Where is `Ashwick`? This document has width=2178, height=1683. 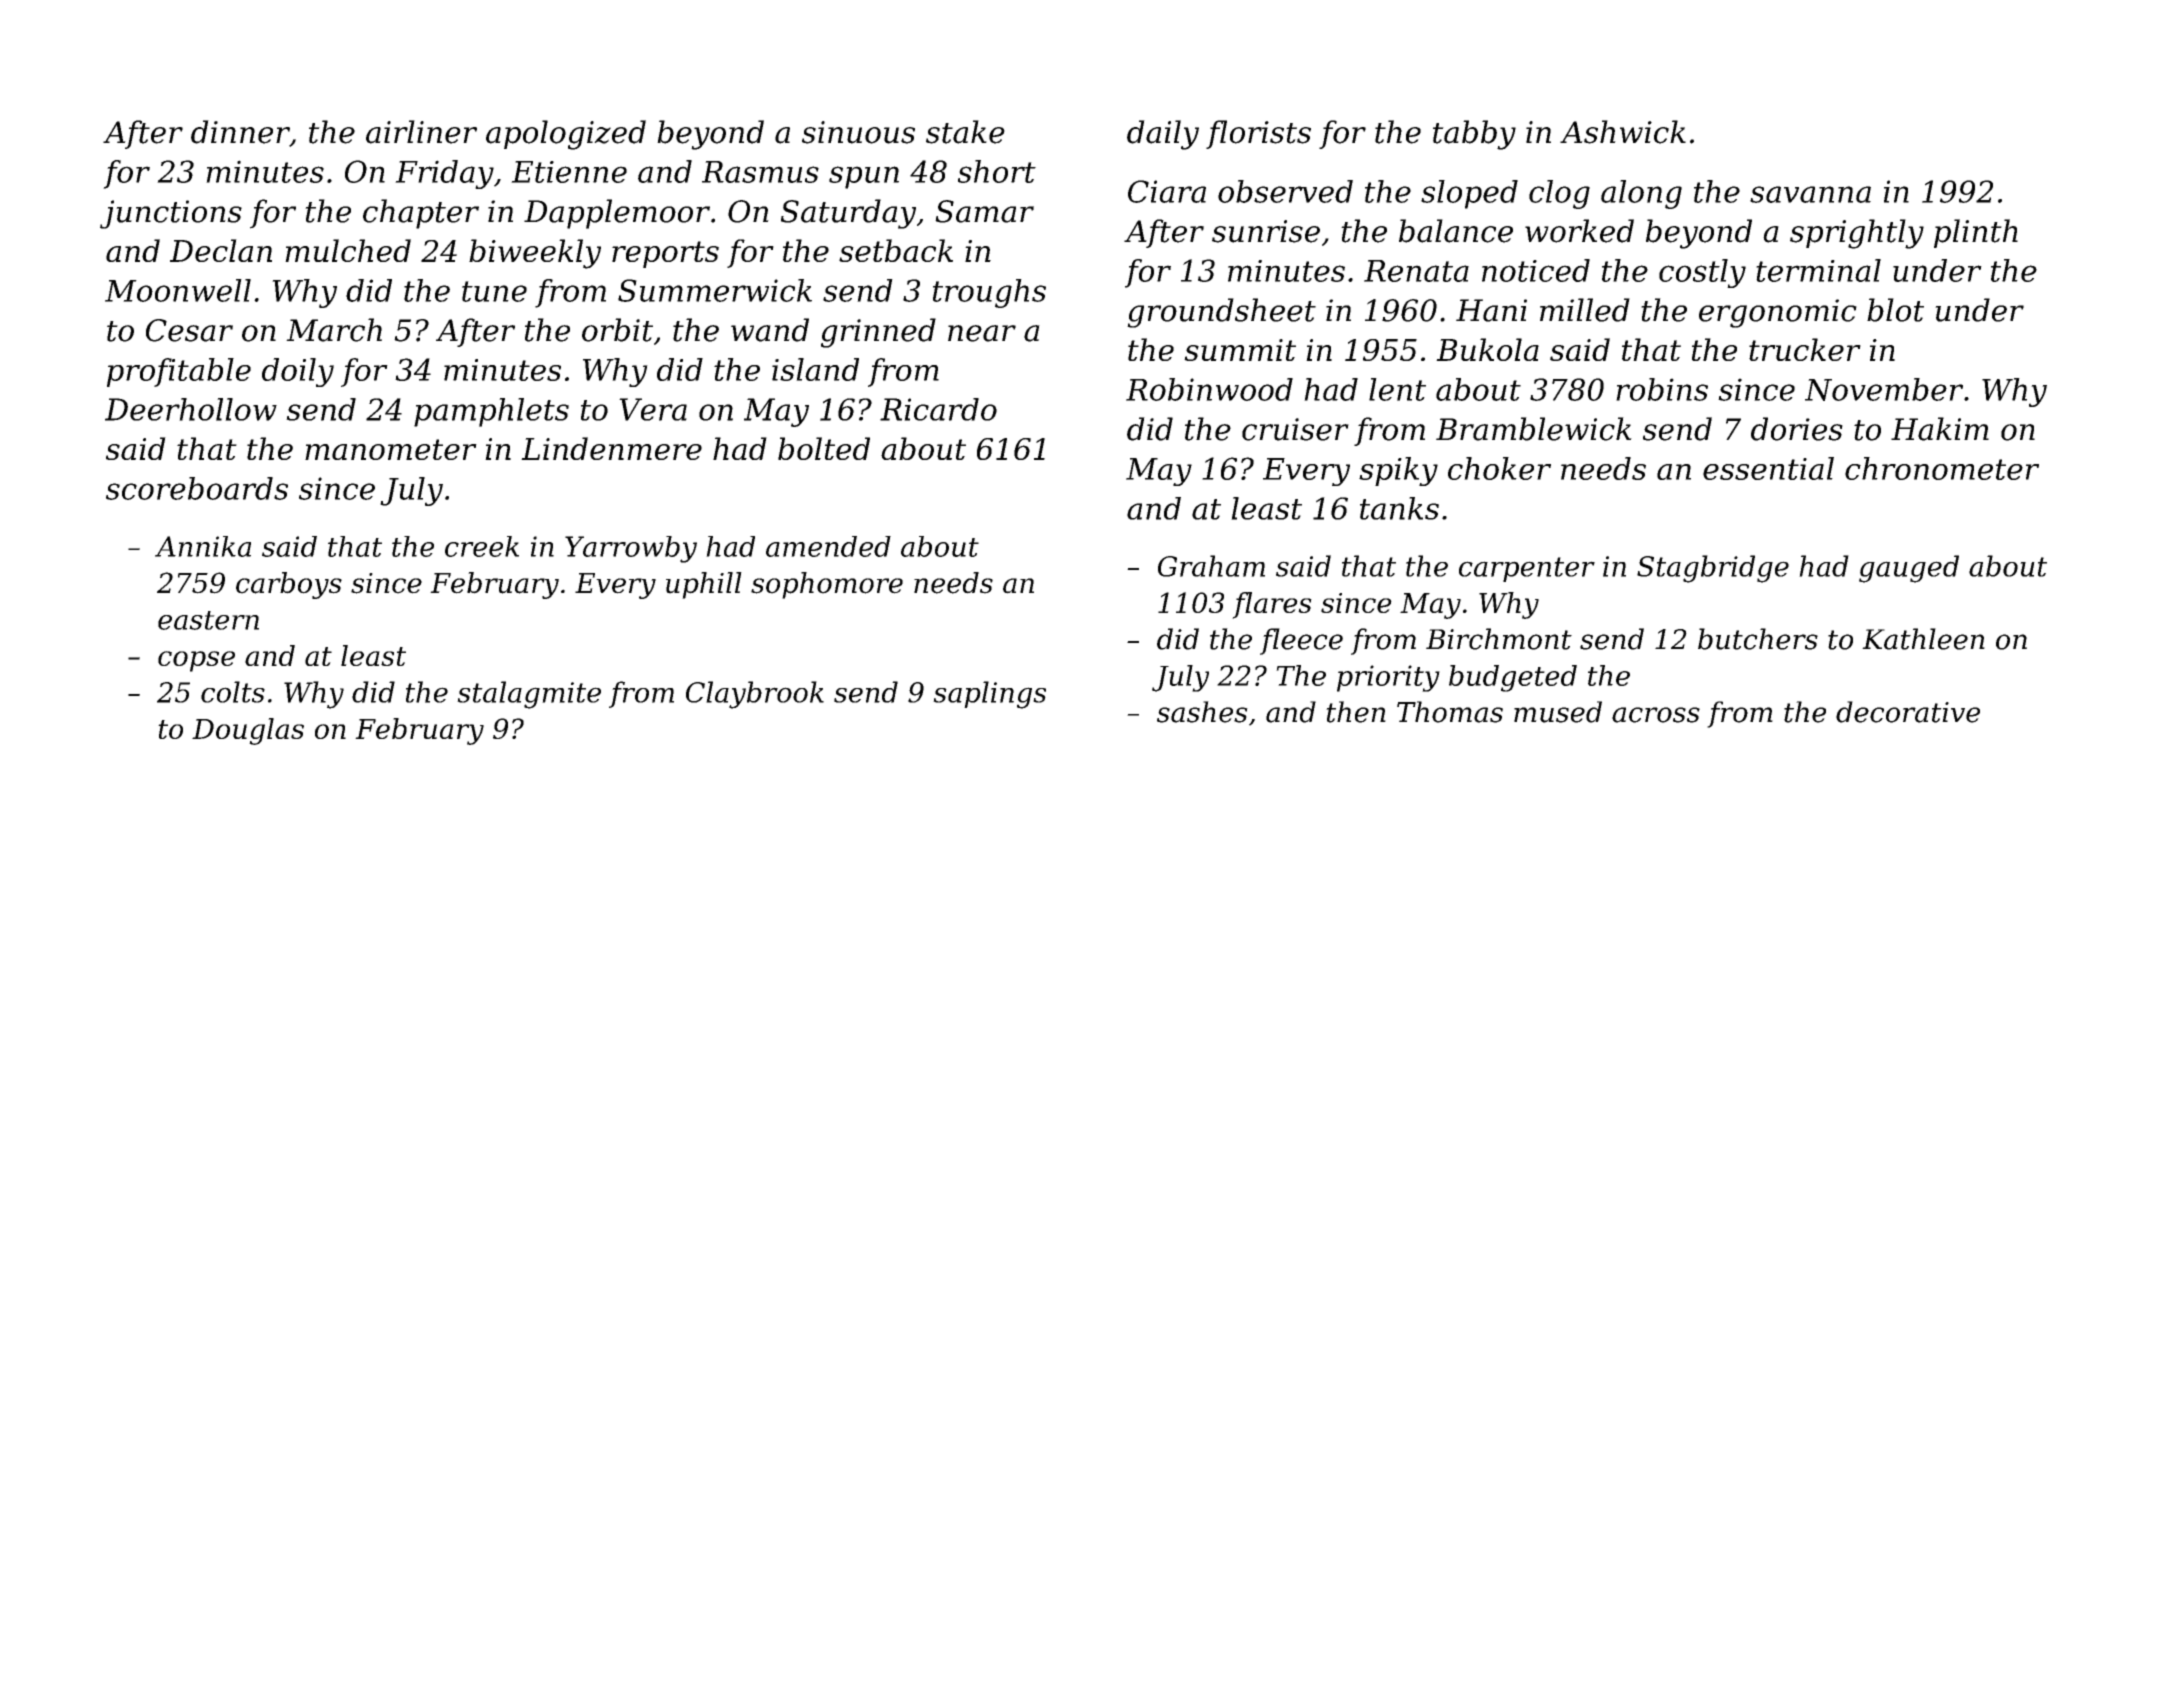 Ashwick is located at coordinates (1623, 132).
